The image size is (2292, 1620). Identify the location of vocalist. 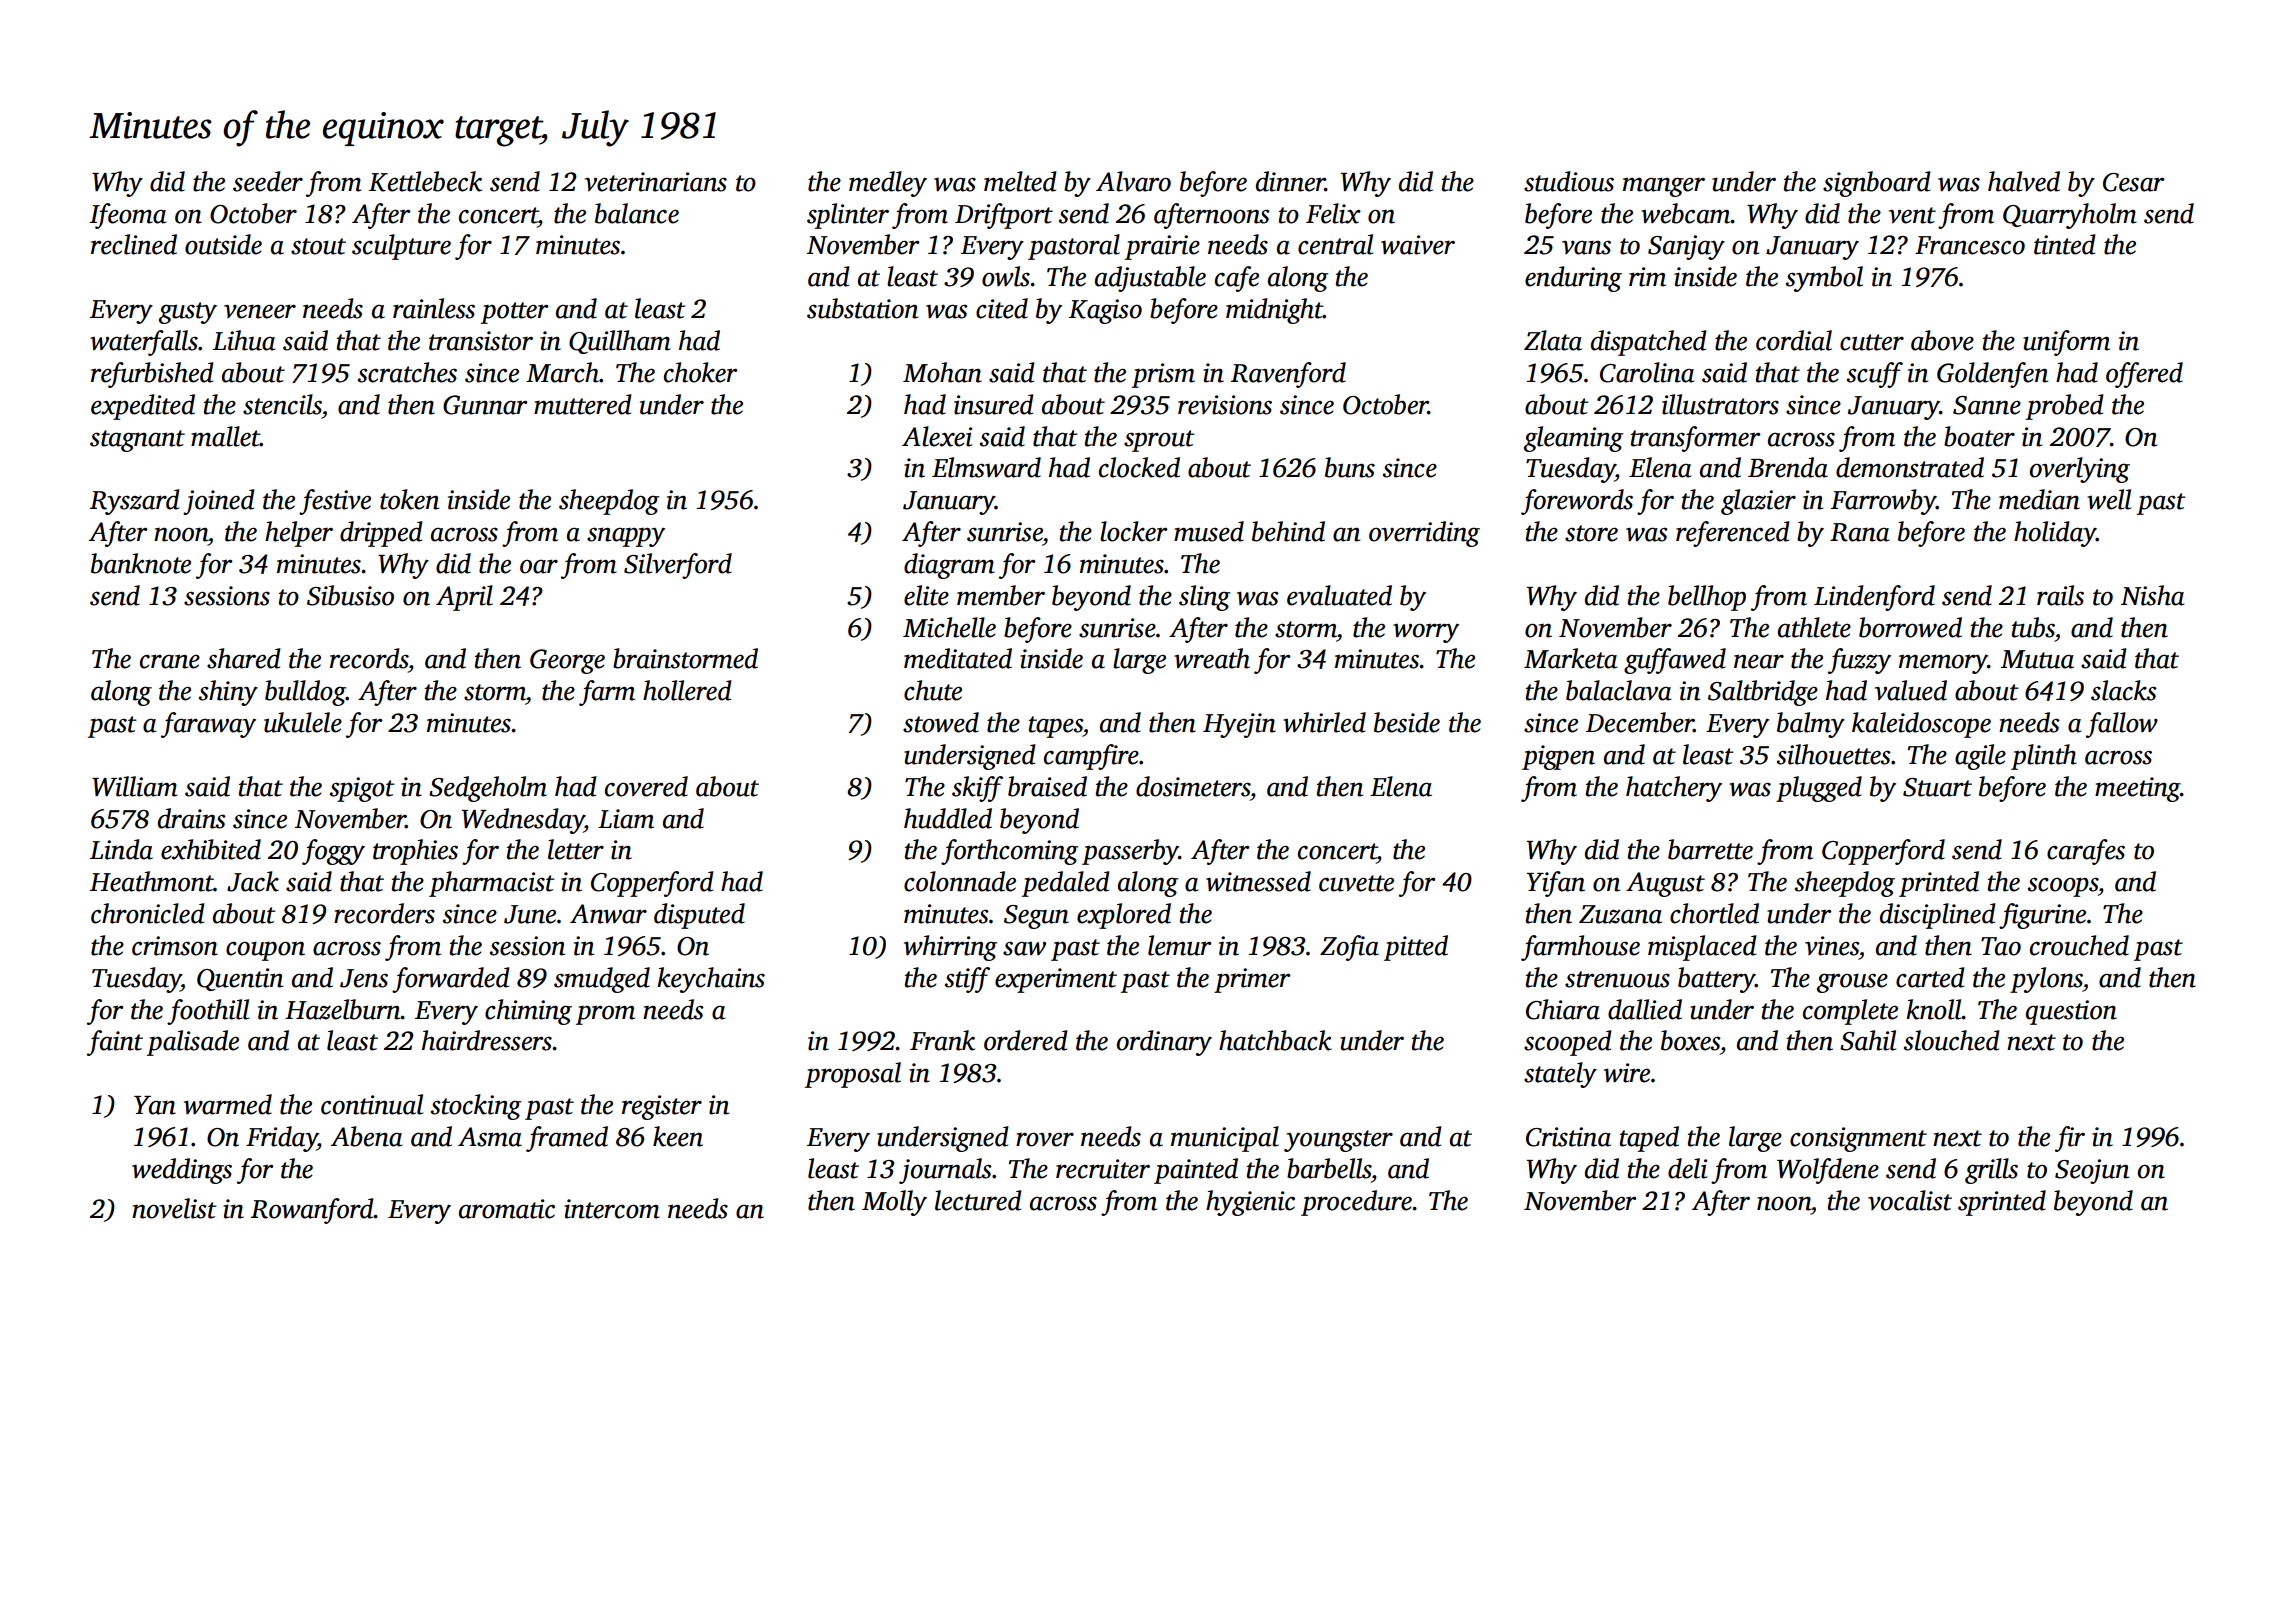
(1910, 1200).
